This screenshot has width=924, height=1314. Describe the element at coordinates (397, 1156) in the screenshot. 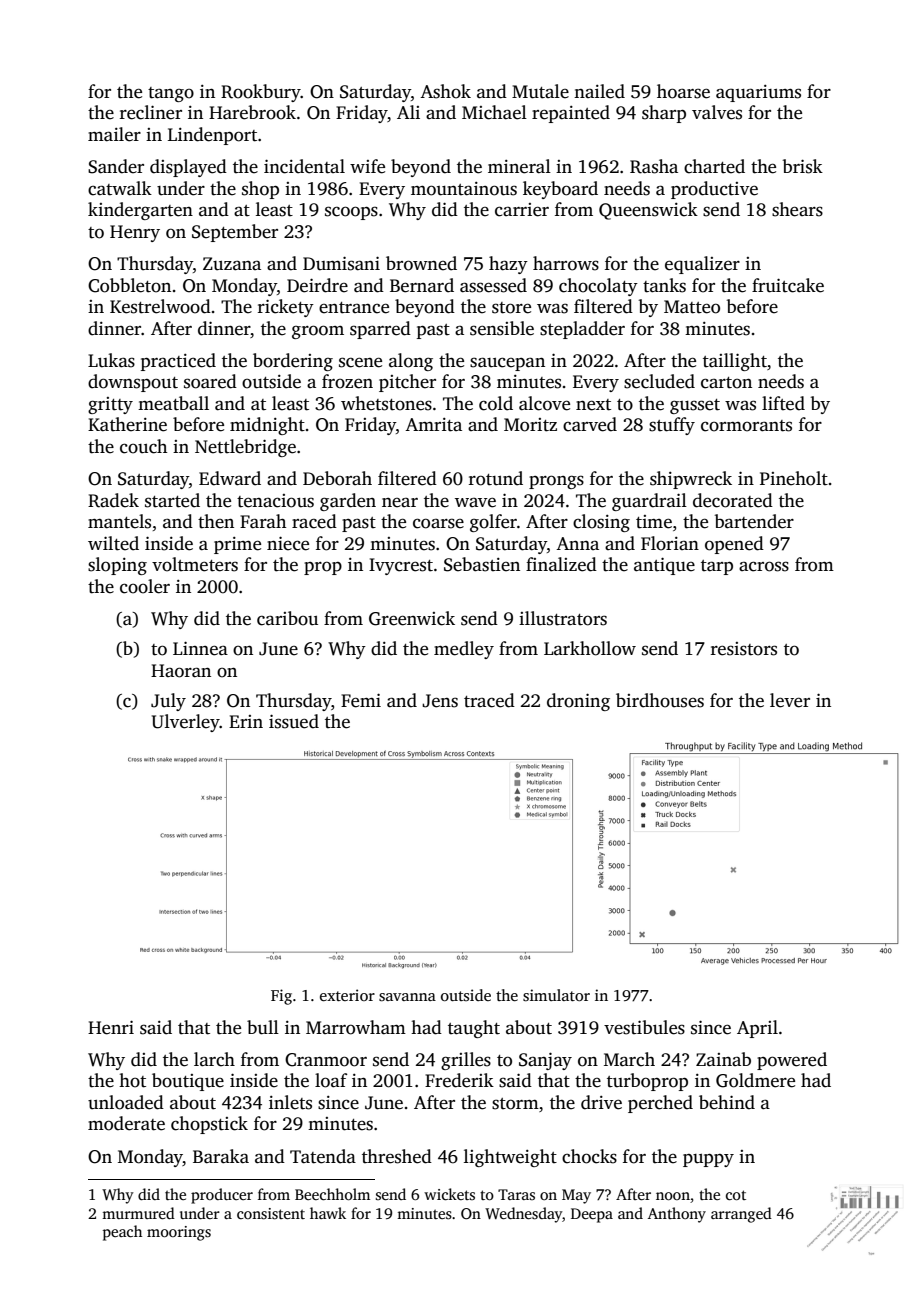

I see `threshed` at that location.
